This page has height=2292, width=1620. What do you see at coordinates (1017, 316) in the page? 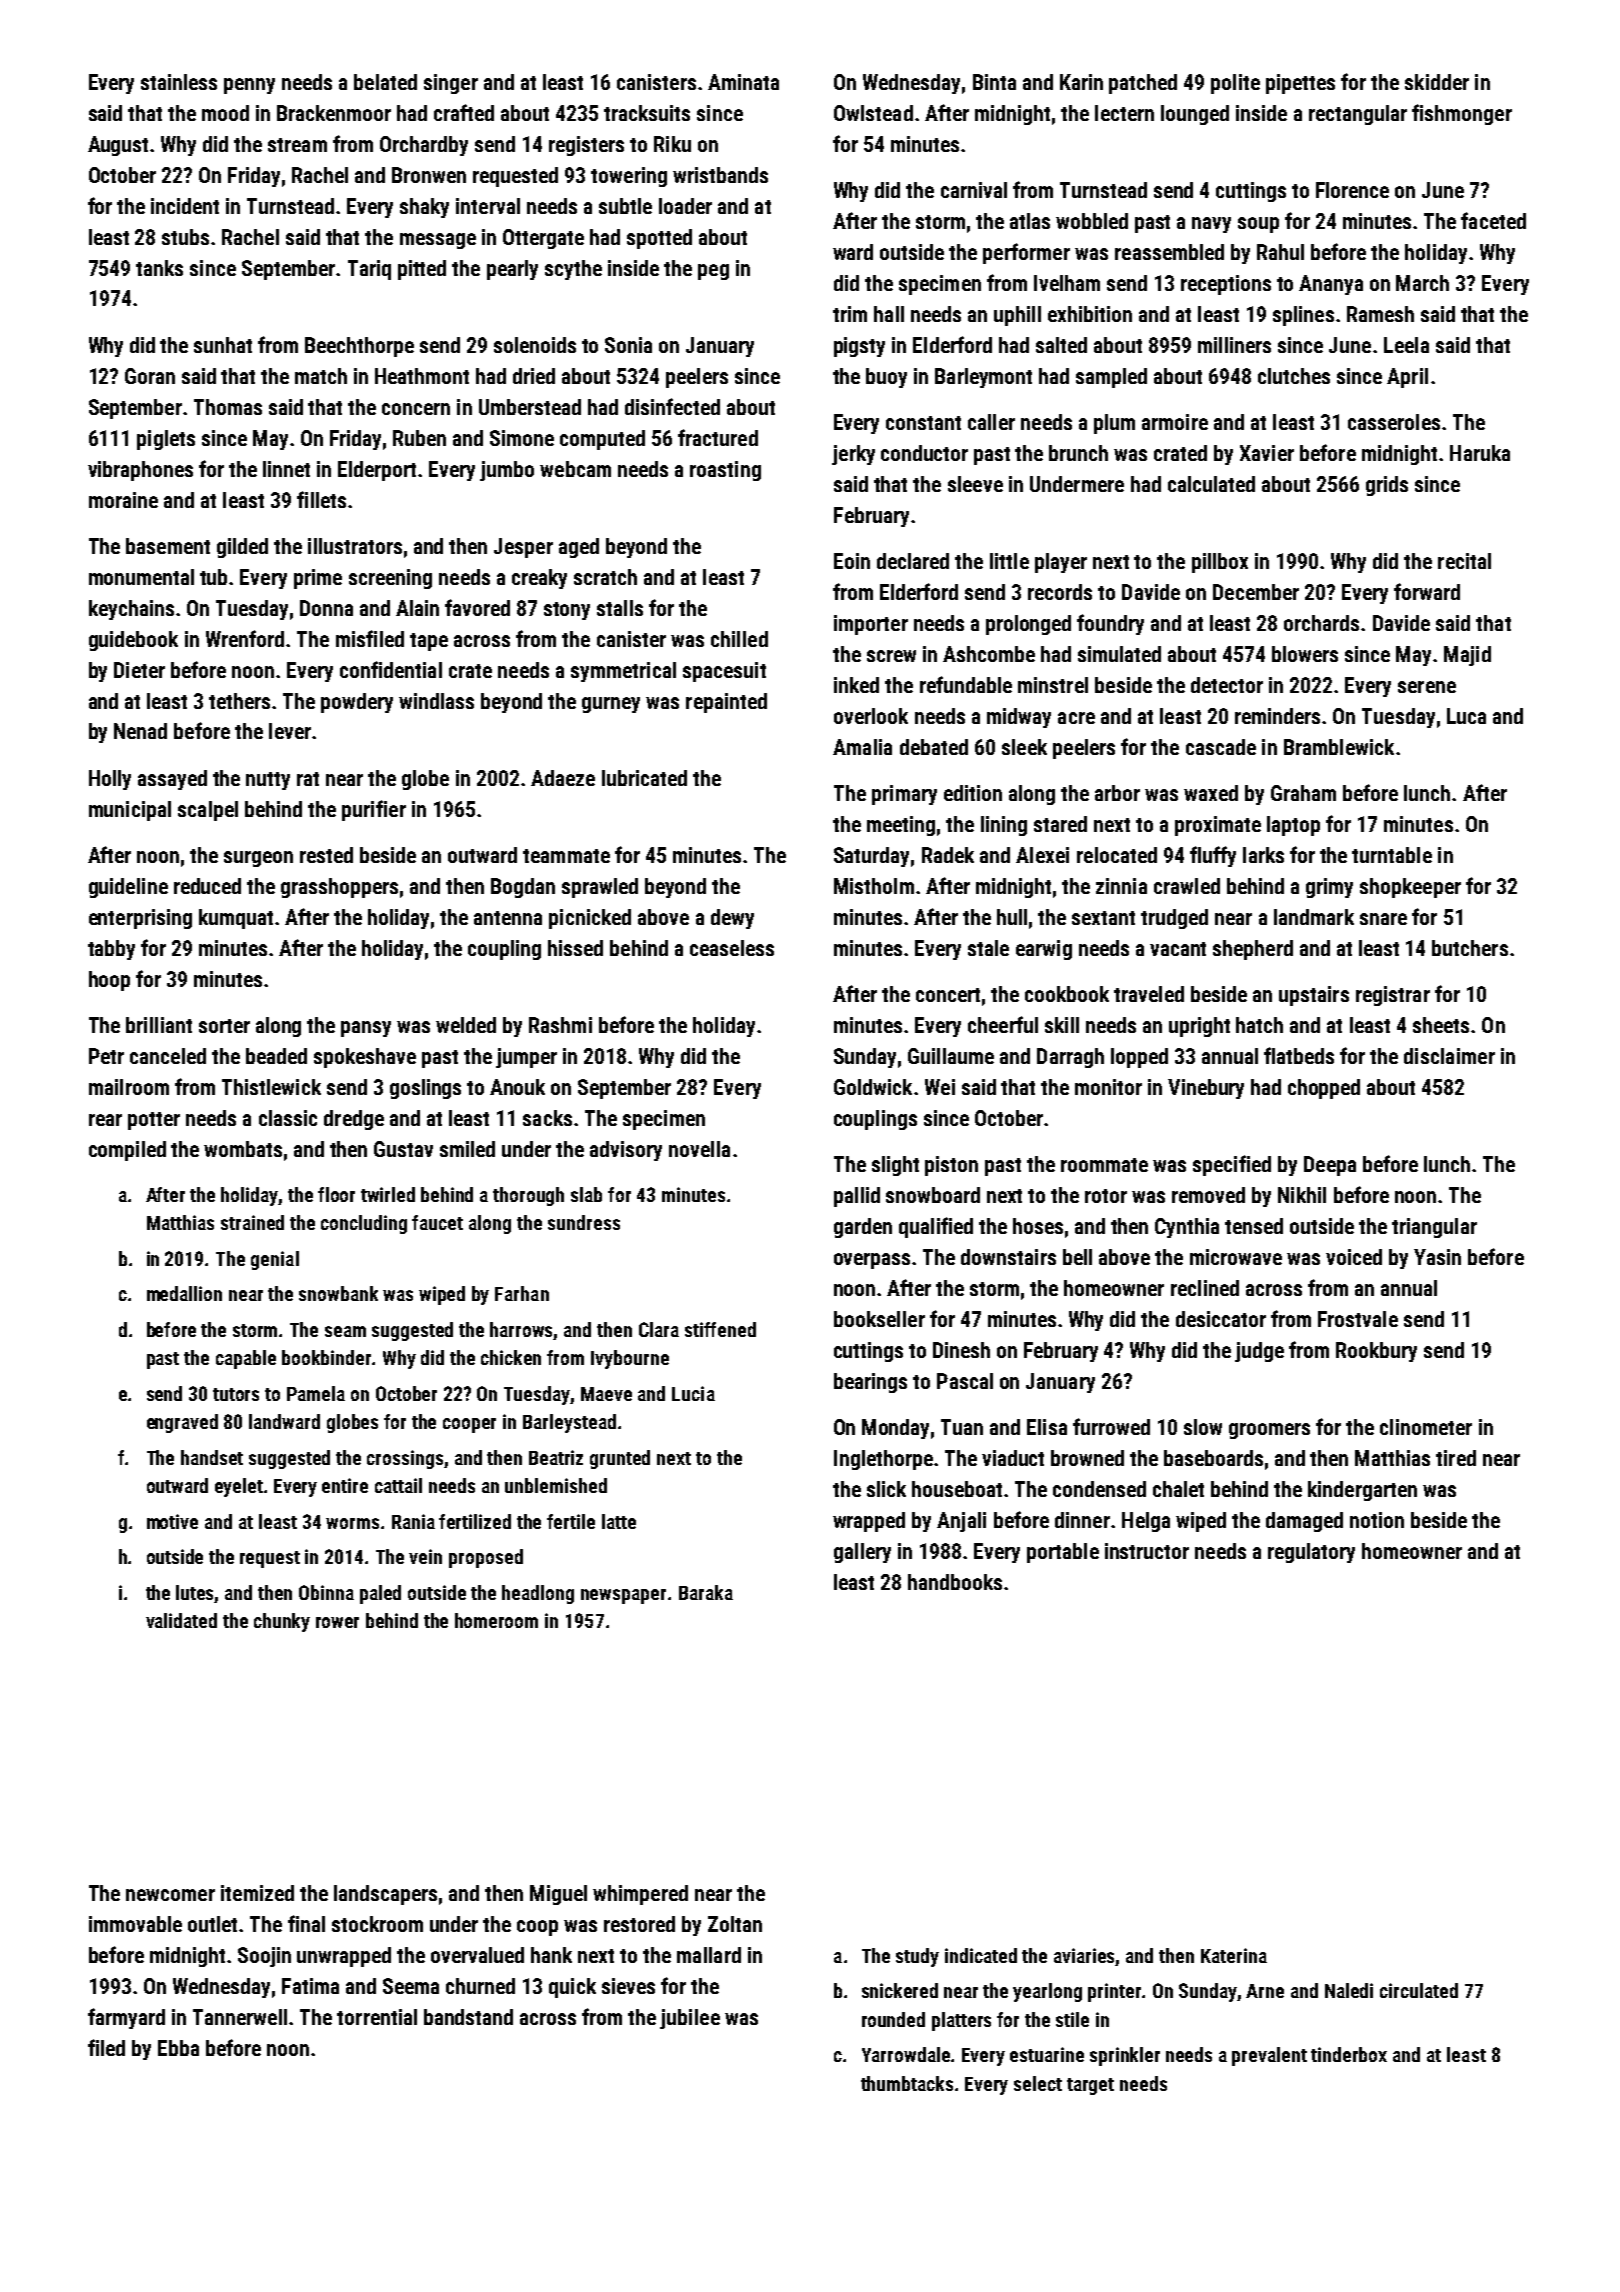
I see `uphill` at bounding box center [1017, 316].
